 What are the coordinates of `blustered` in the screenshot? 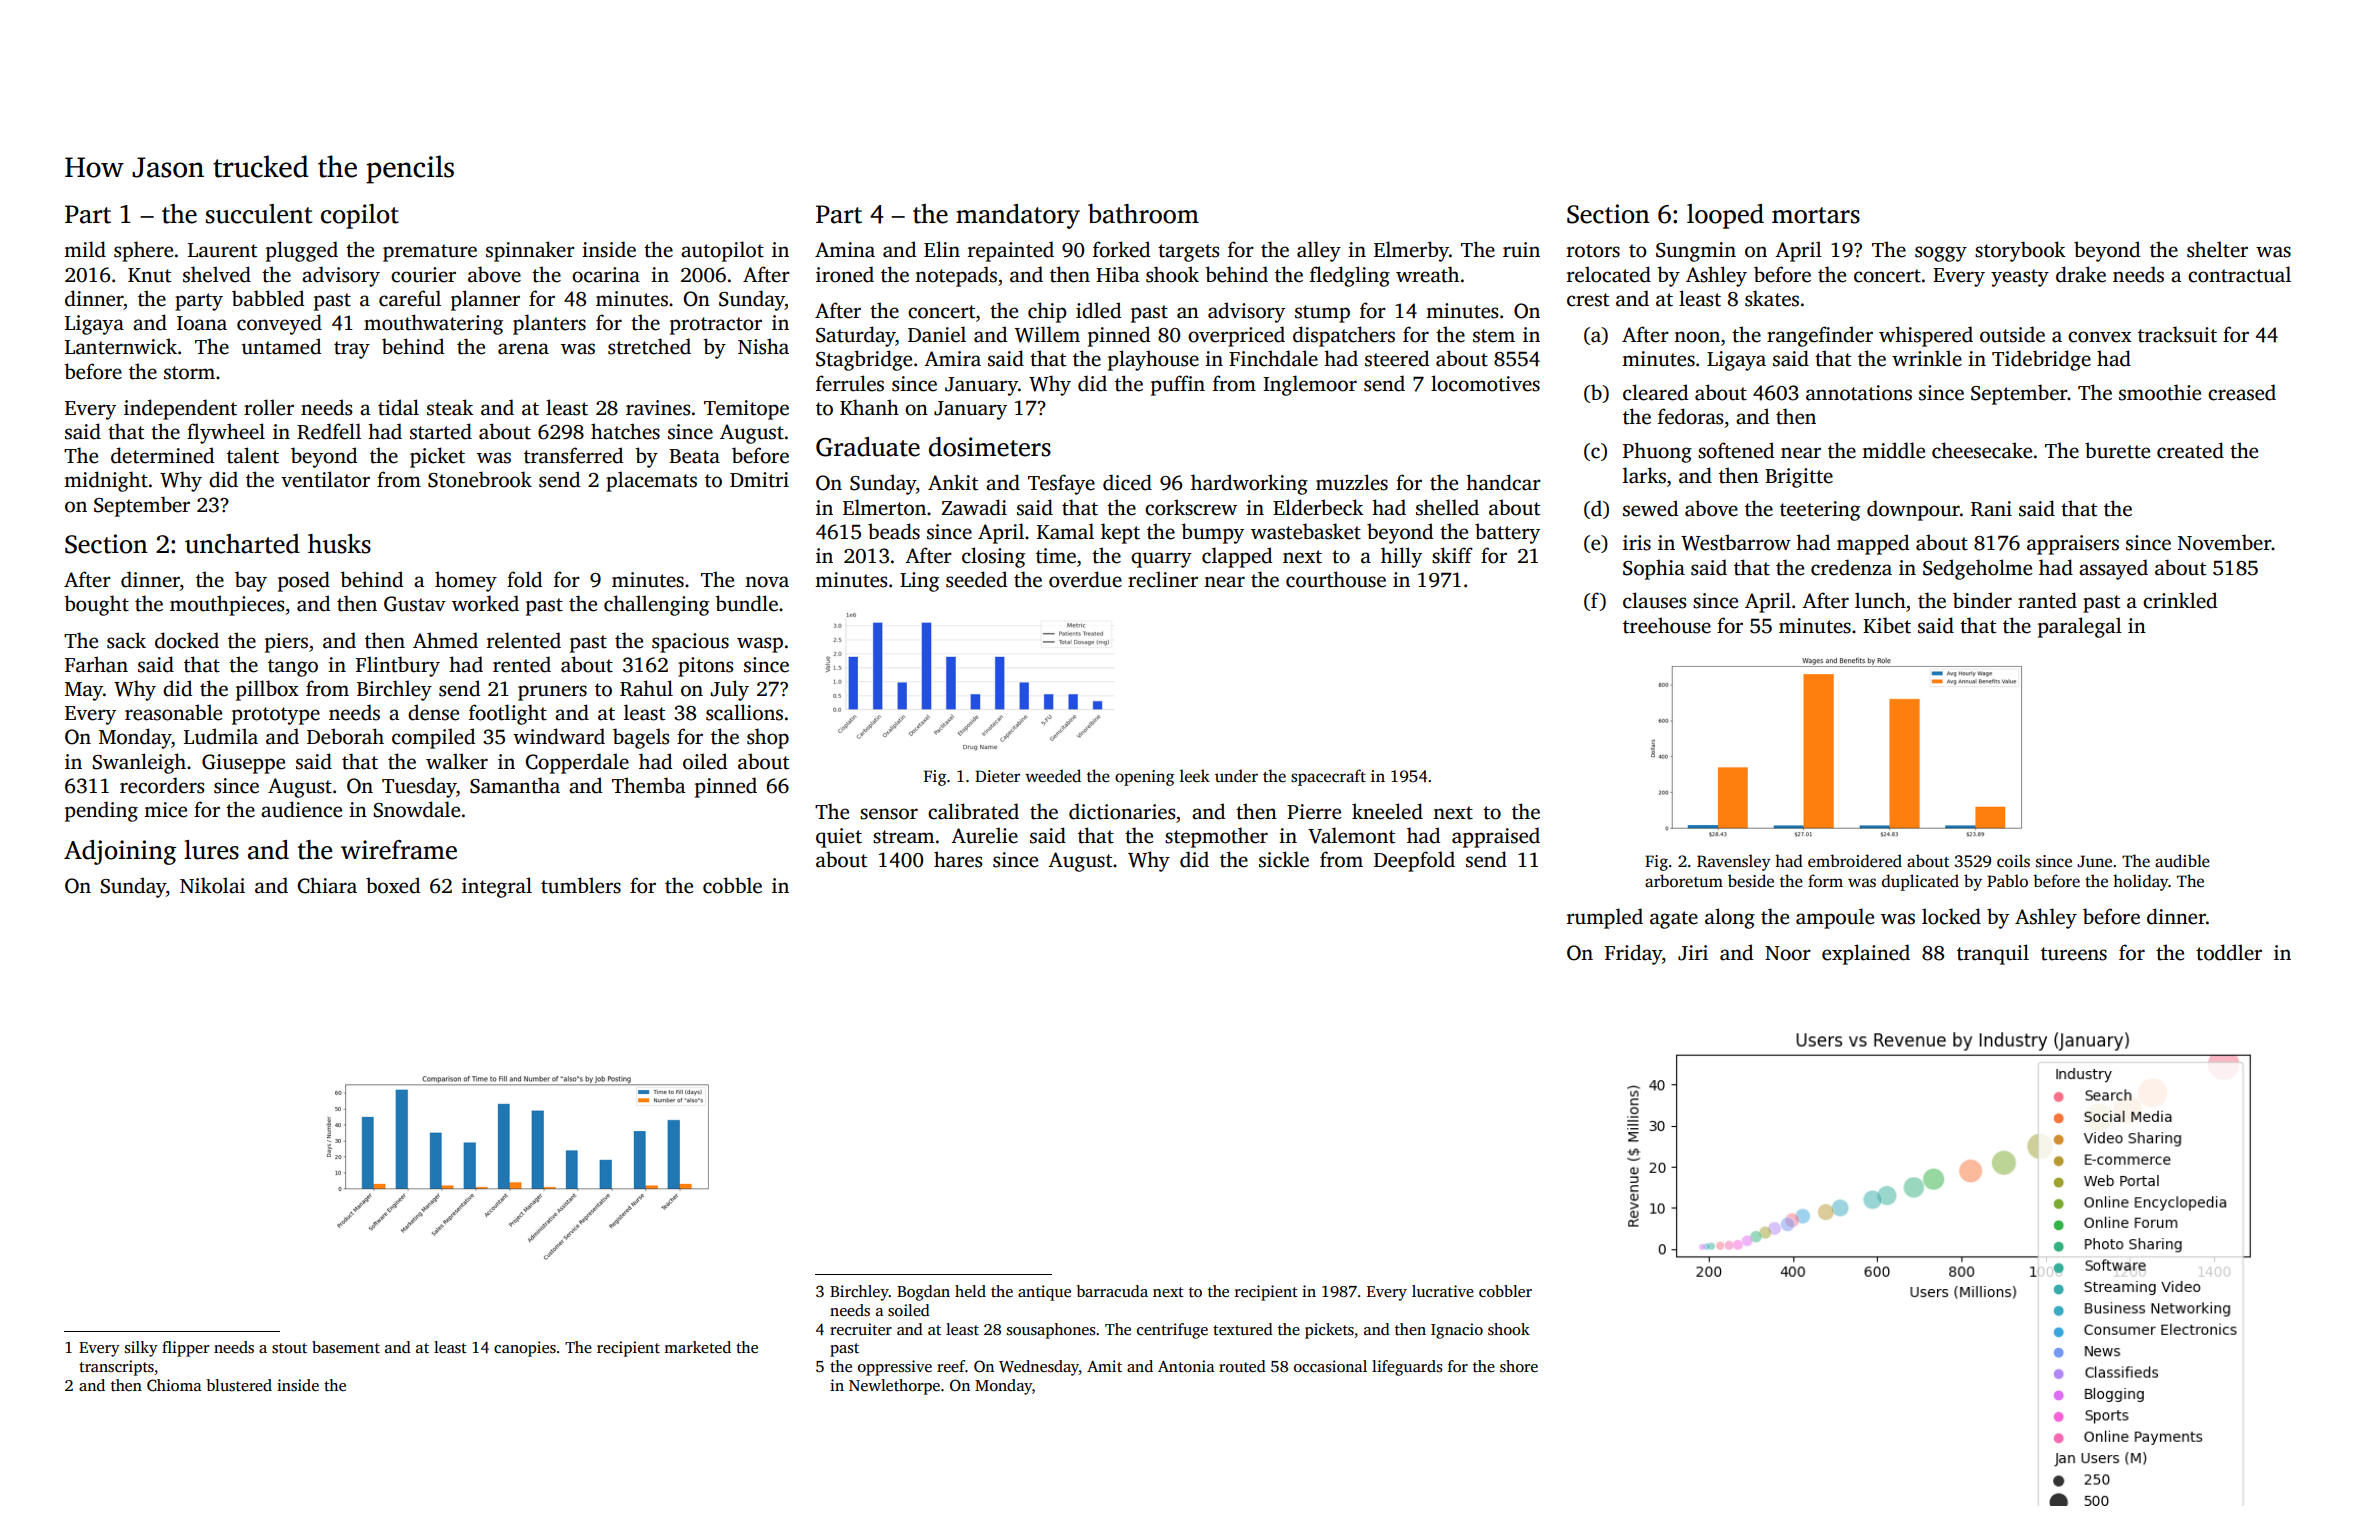 It's located at (239, 1385).
